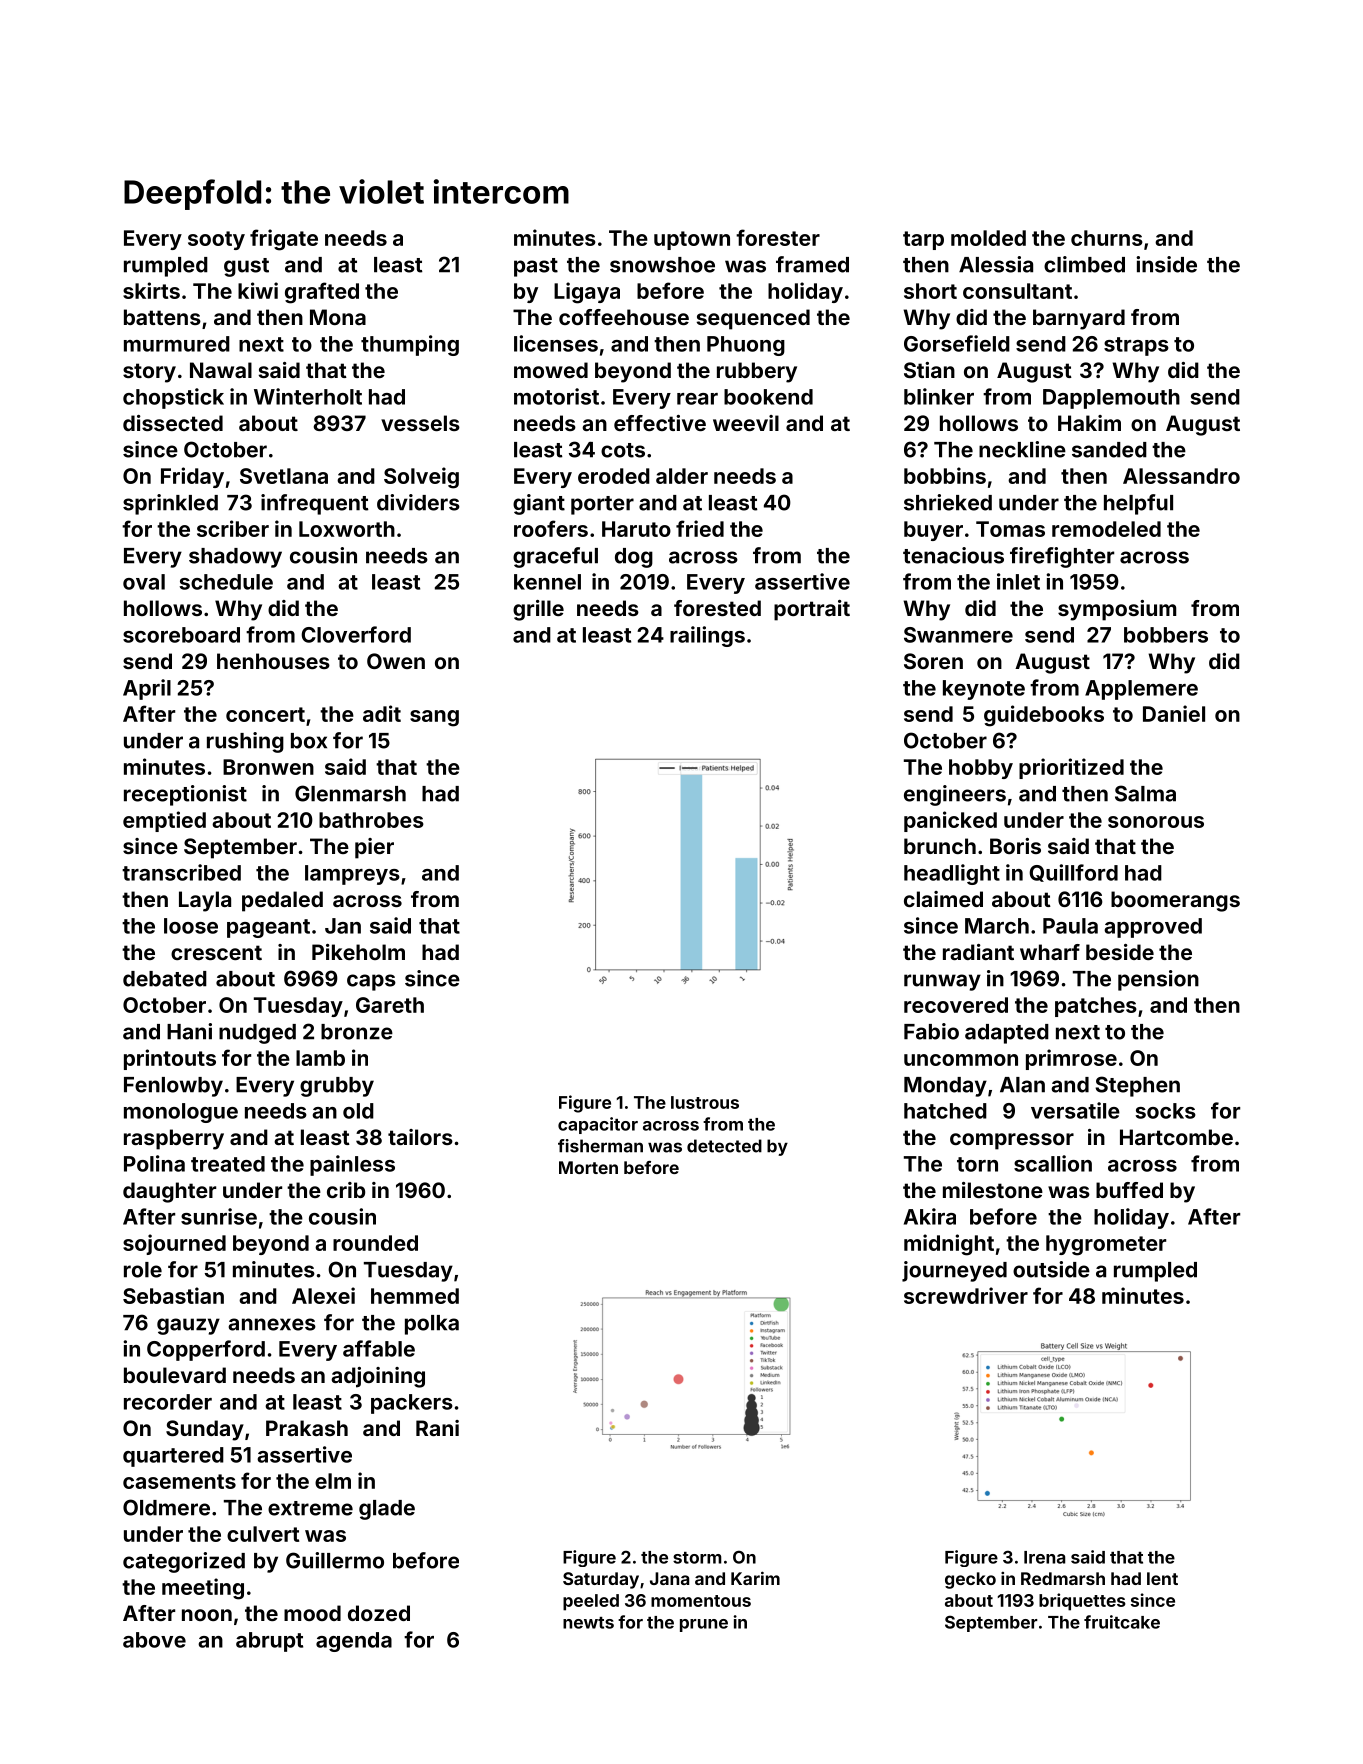  What do you see at coordinates (354, 1642) in the screenshot?
I see `agenda` at bounding box center [354, 1642].
